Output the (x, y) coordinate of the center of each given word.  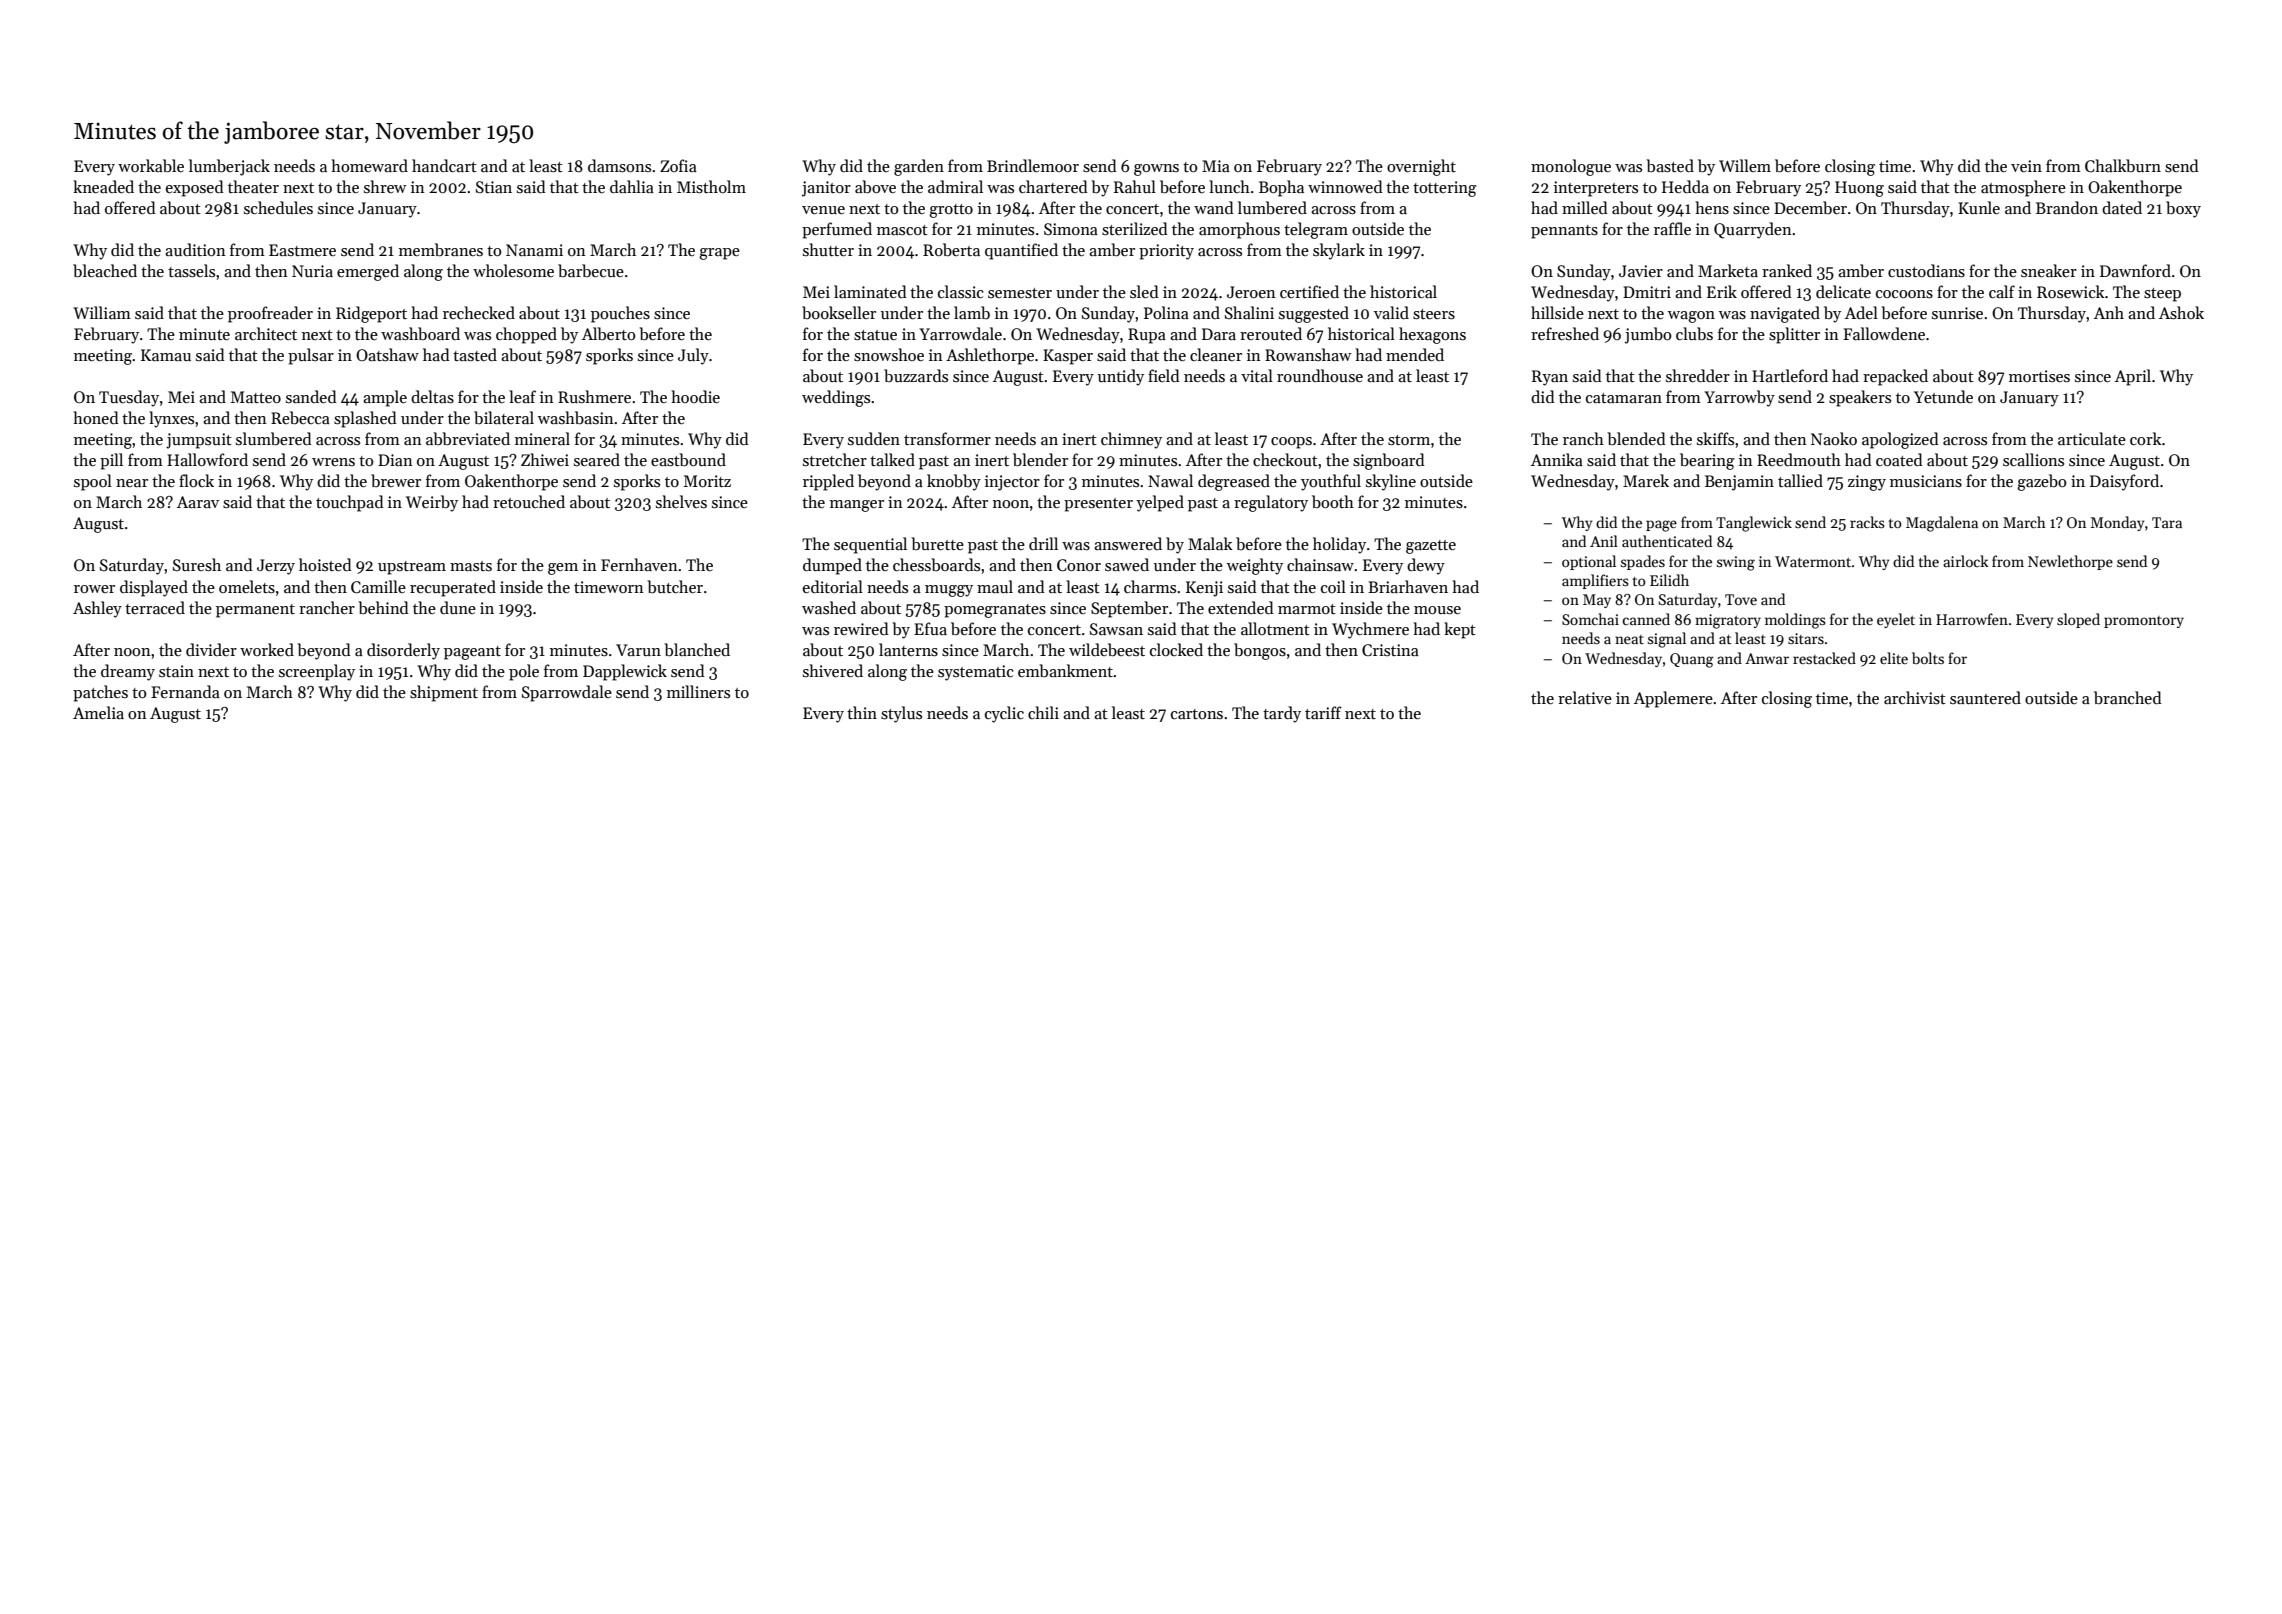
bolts (1928, 658)
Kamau (166, 355)
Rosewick (2071, 291)
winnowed (1345, 186)
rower (94, 589)
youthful (1331, 482)
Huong (1859, 189)
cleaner (1216, 354)
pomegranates (995, 611)
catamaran (1624, 398)
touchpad (350, 503)
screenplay (317, 672)
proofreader (270, 314)
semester (1020, 293)
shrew (385, 186)
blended (1636, 439)
